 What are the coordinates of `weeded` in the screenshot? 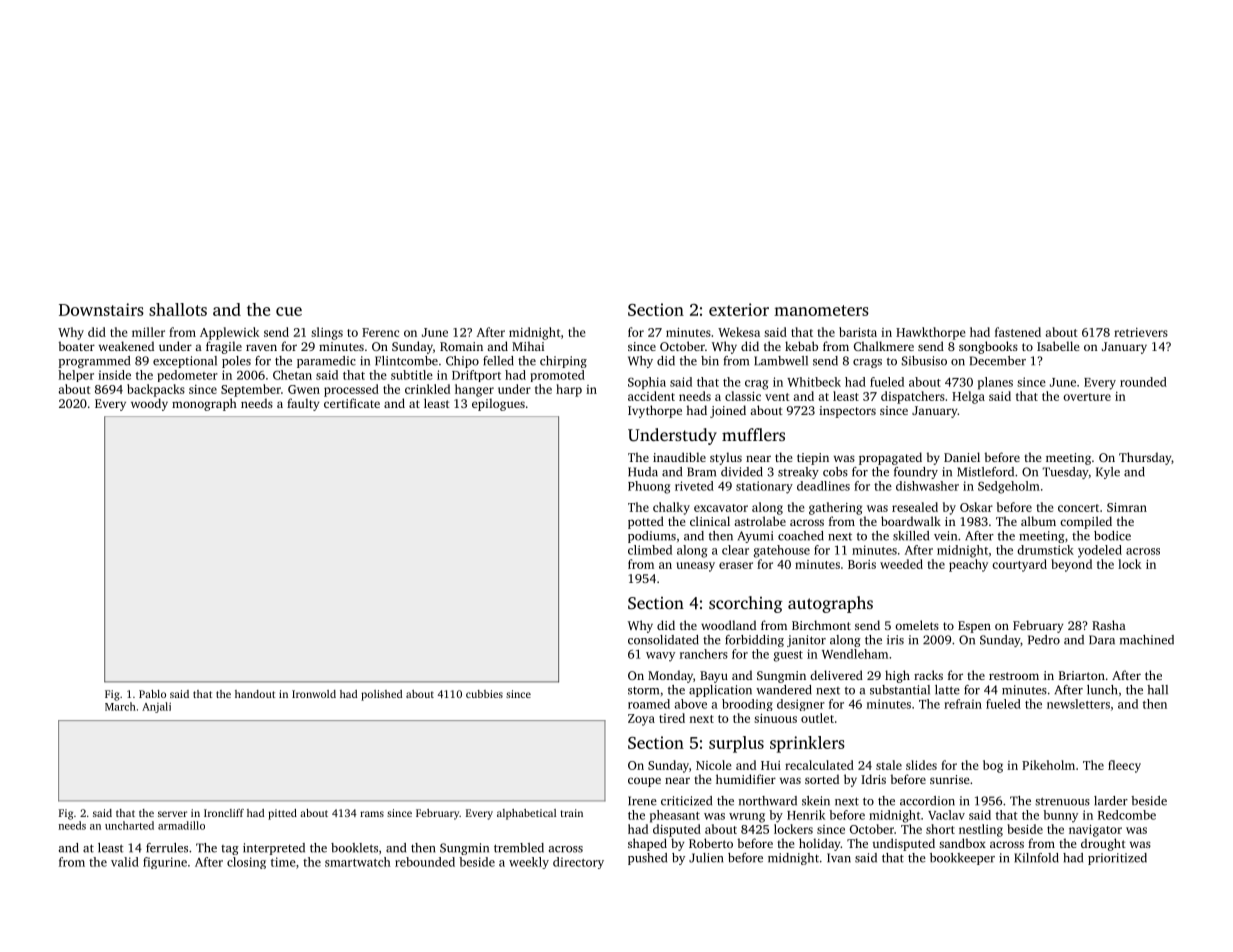 It's located at (901, 564).
